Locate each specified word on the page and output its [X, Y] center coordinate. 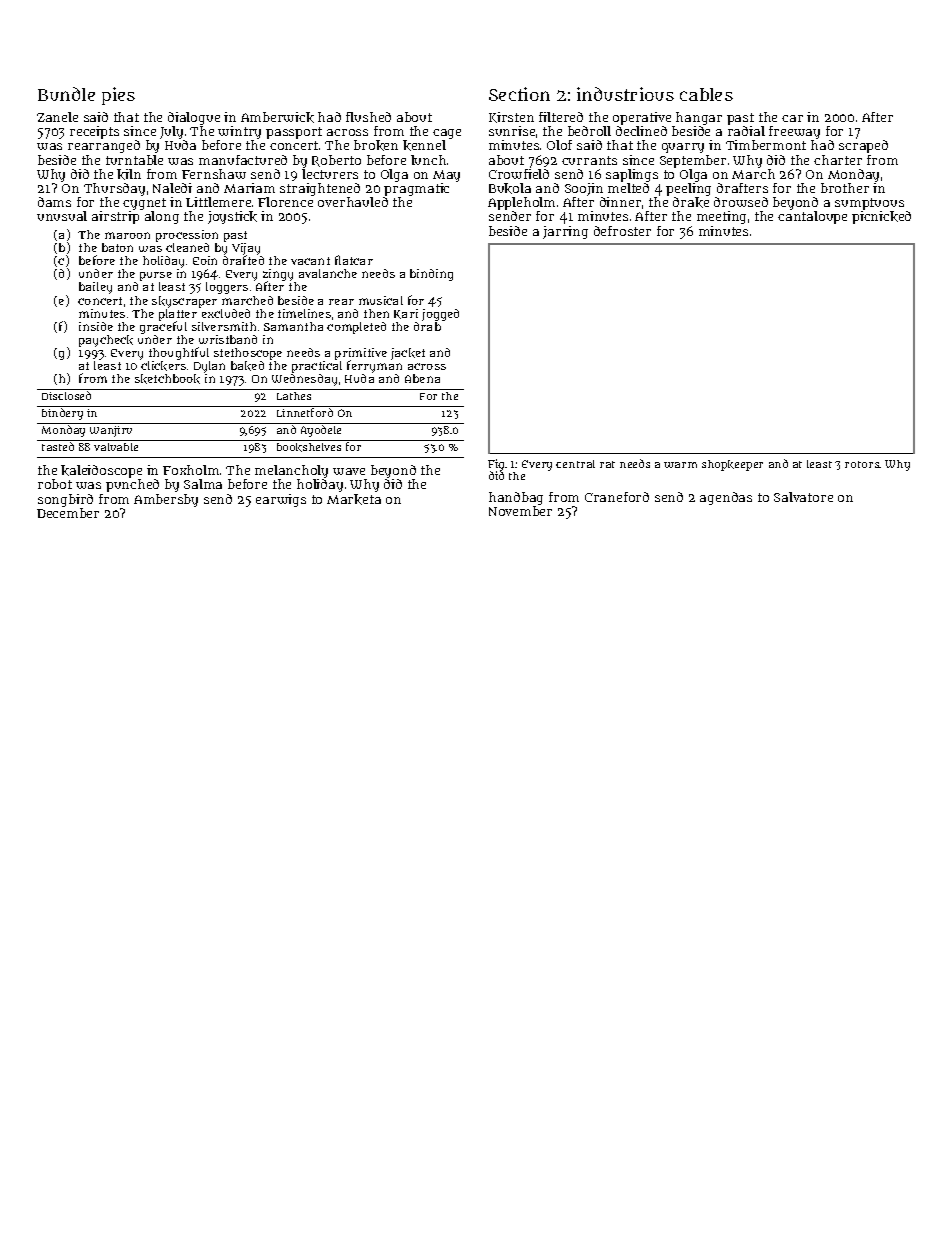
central [575, 464]
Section [519, 94]
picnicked [881, 217]
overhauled [353, 202]
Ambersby [166, 500]
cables [706, 94]
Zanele [57, 117]
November [520, 511]
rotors [862, 464]
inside [96, 326]
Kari [406, 314]
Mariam [249, 188]
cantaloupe [812, 218]
